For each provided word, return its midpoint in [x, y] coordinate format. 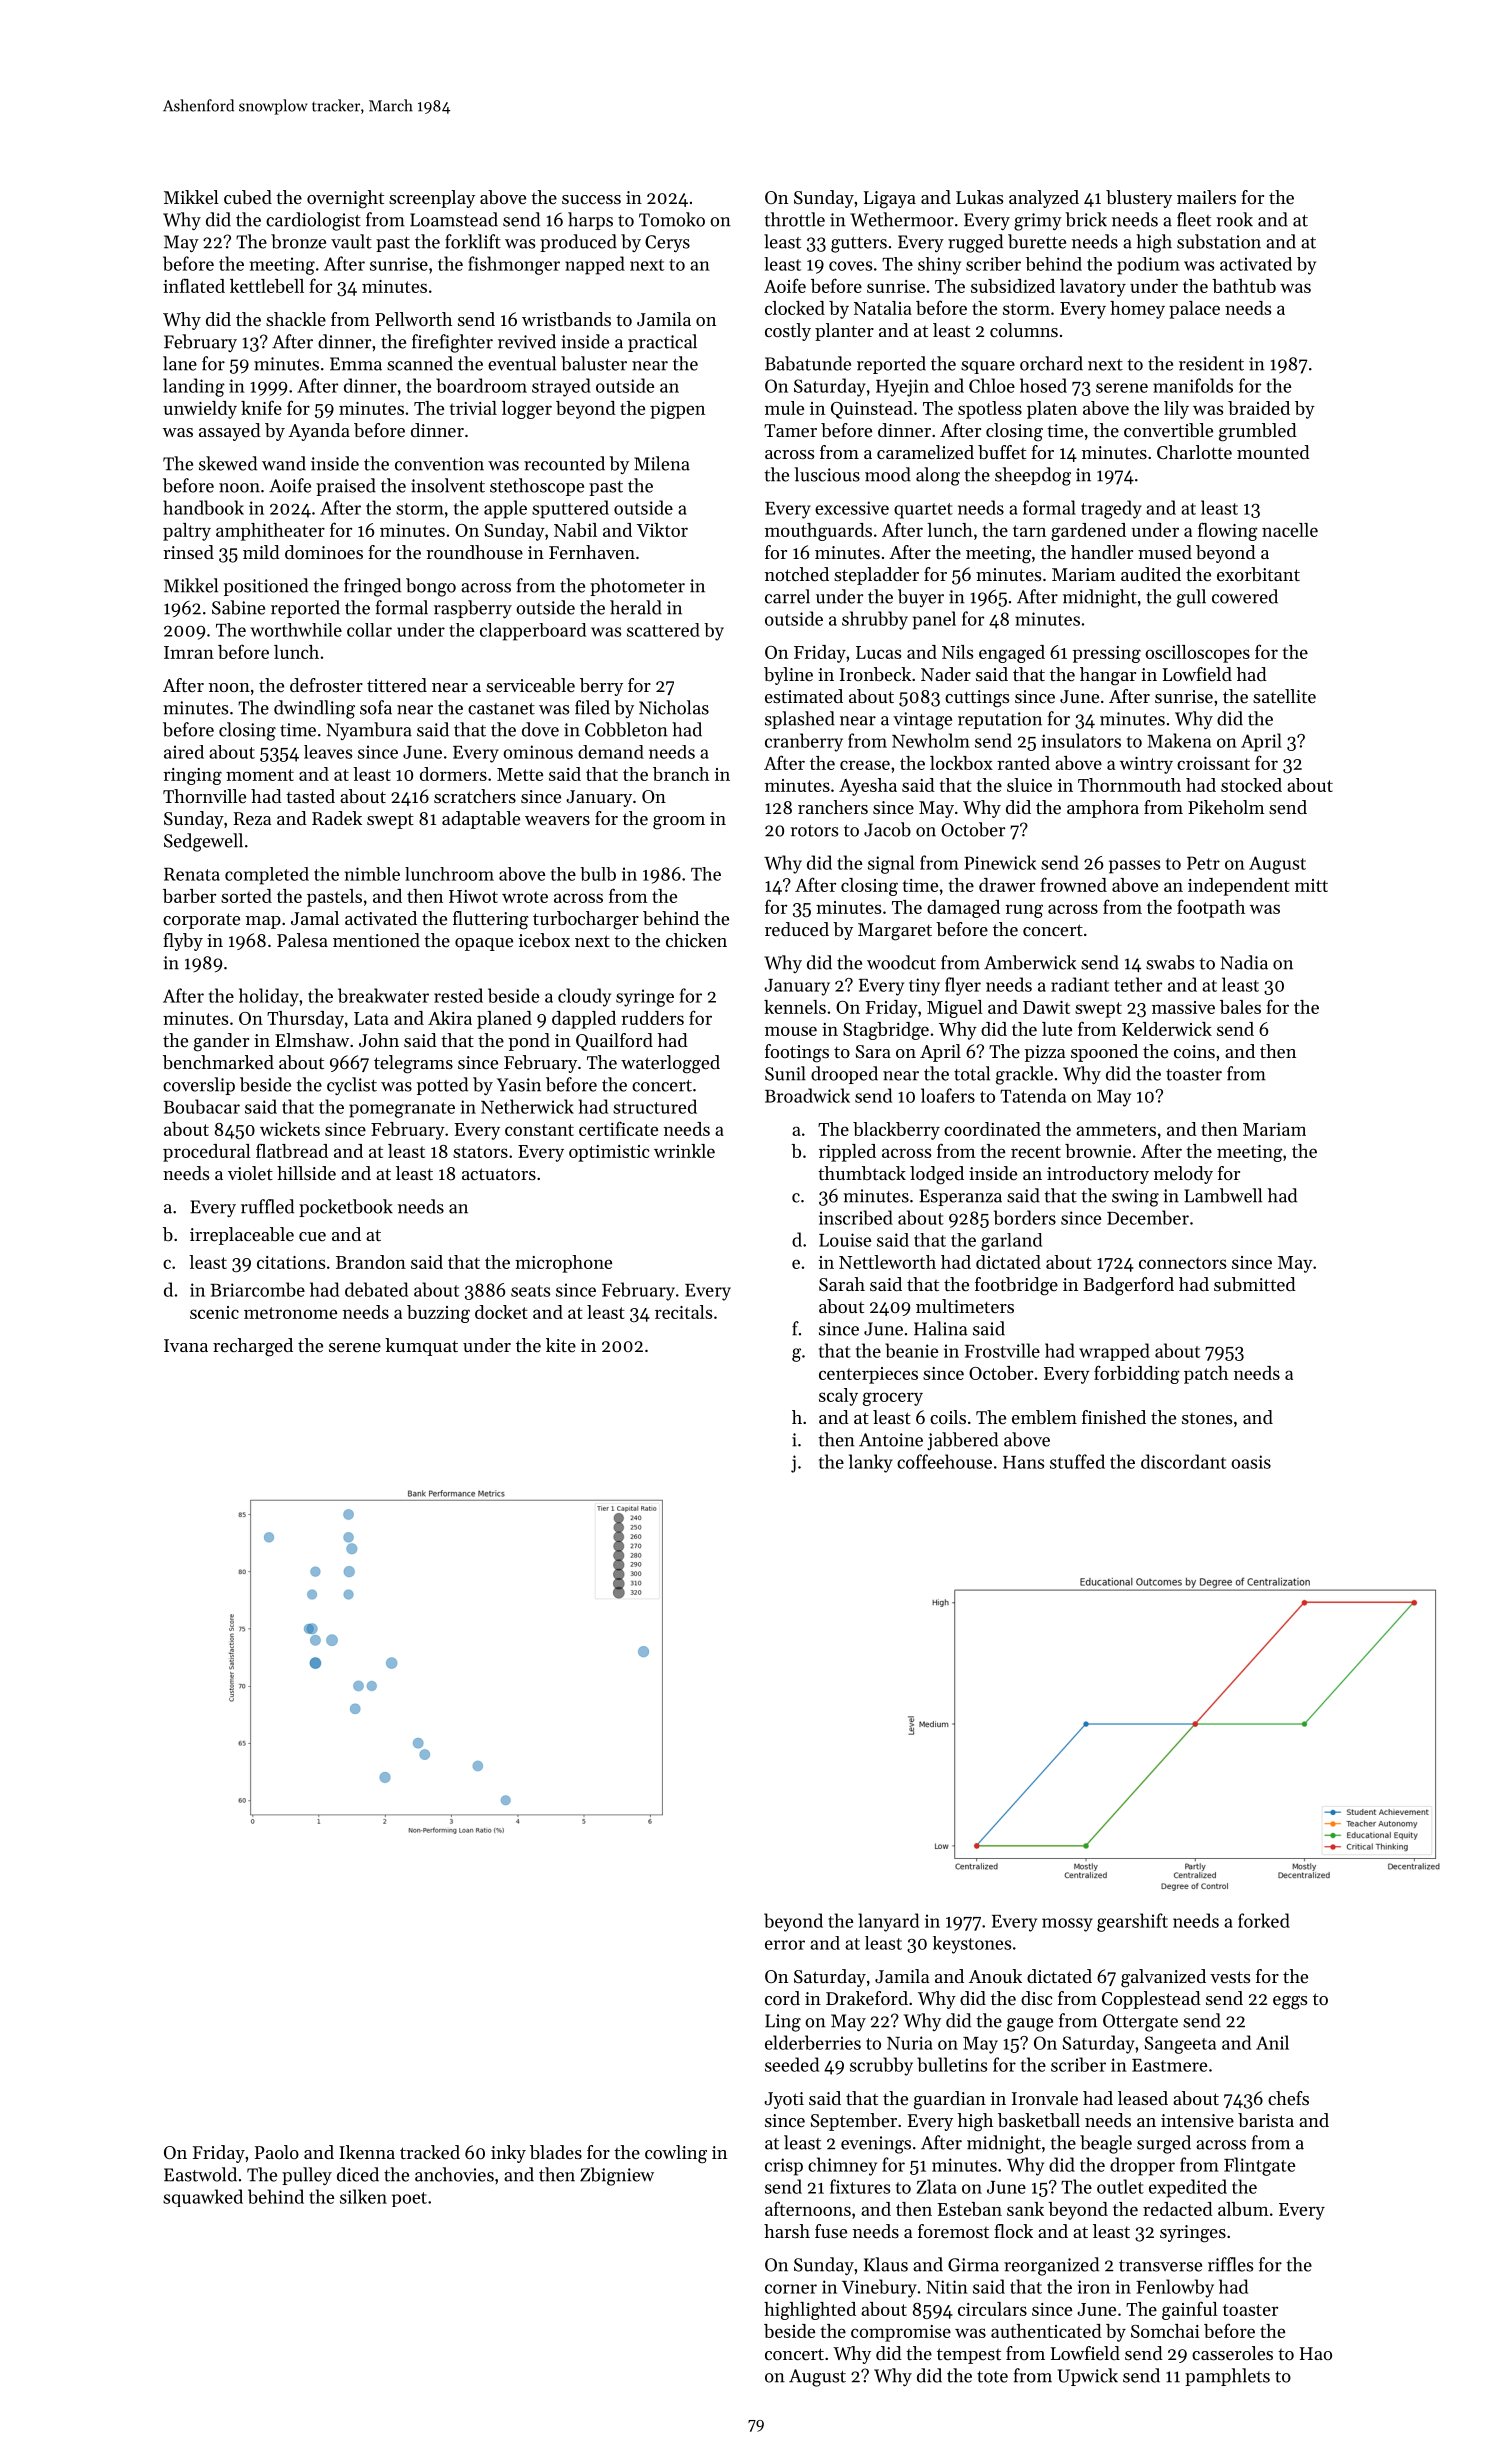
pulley [307, 2176]
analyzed [1044, 199]
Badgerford [1128, 1286]
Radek [337, 818]
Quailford [614, 1042]
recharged [253, 1347]
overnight [345, 199]
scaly [838, 1397]
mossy [1067, 1925]
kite [561, 1345]
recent [1036, 1152]
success [591, 199]
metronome [290, 1313]
